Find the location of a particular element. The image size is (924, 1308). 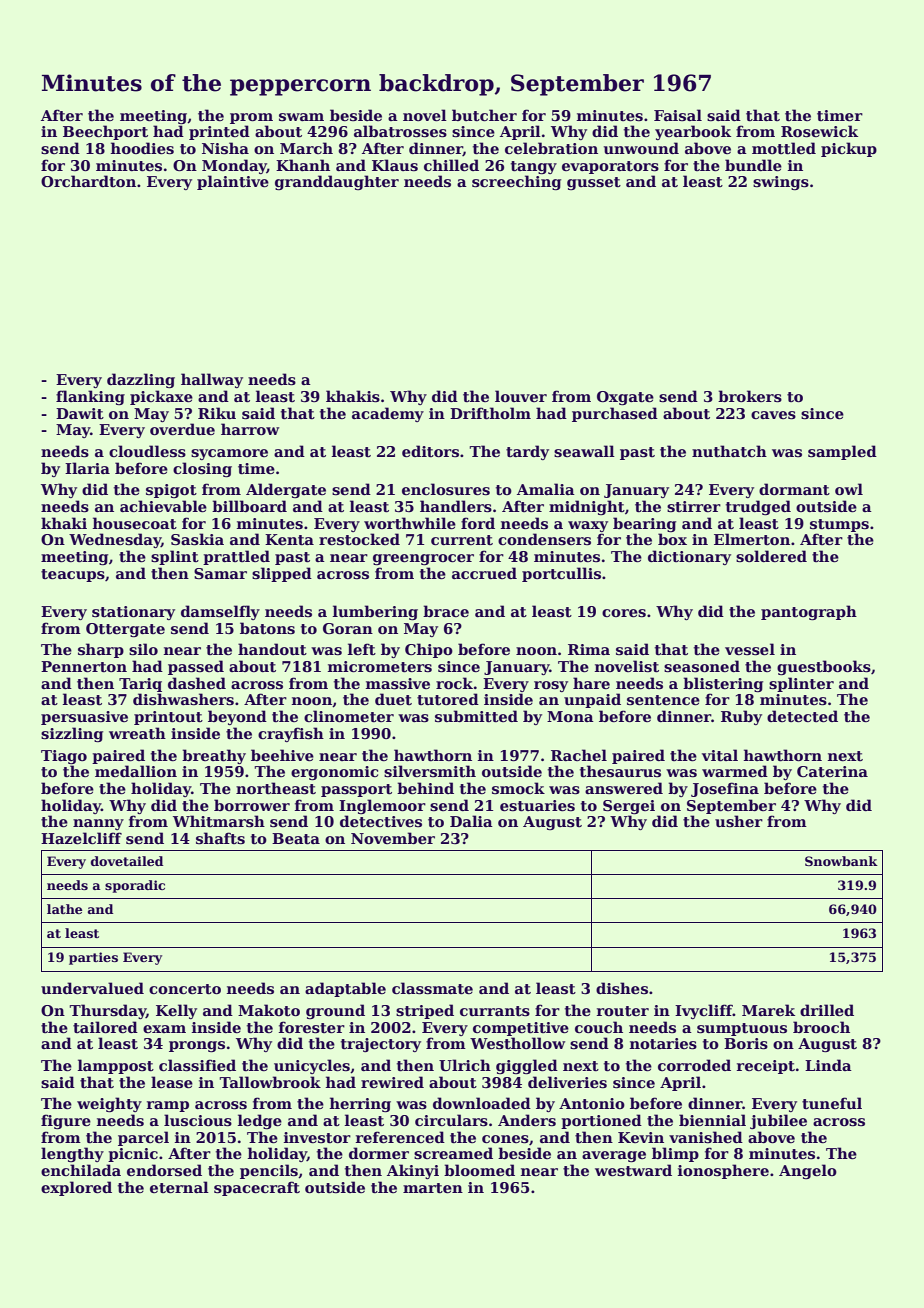

Caterina is located at coordinates (832, 771).
